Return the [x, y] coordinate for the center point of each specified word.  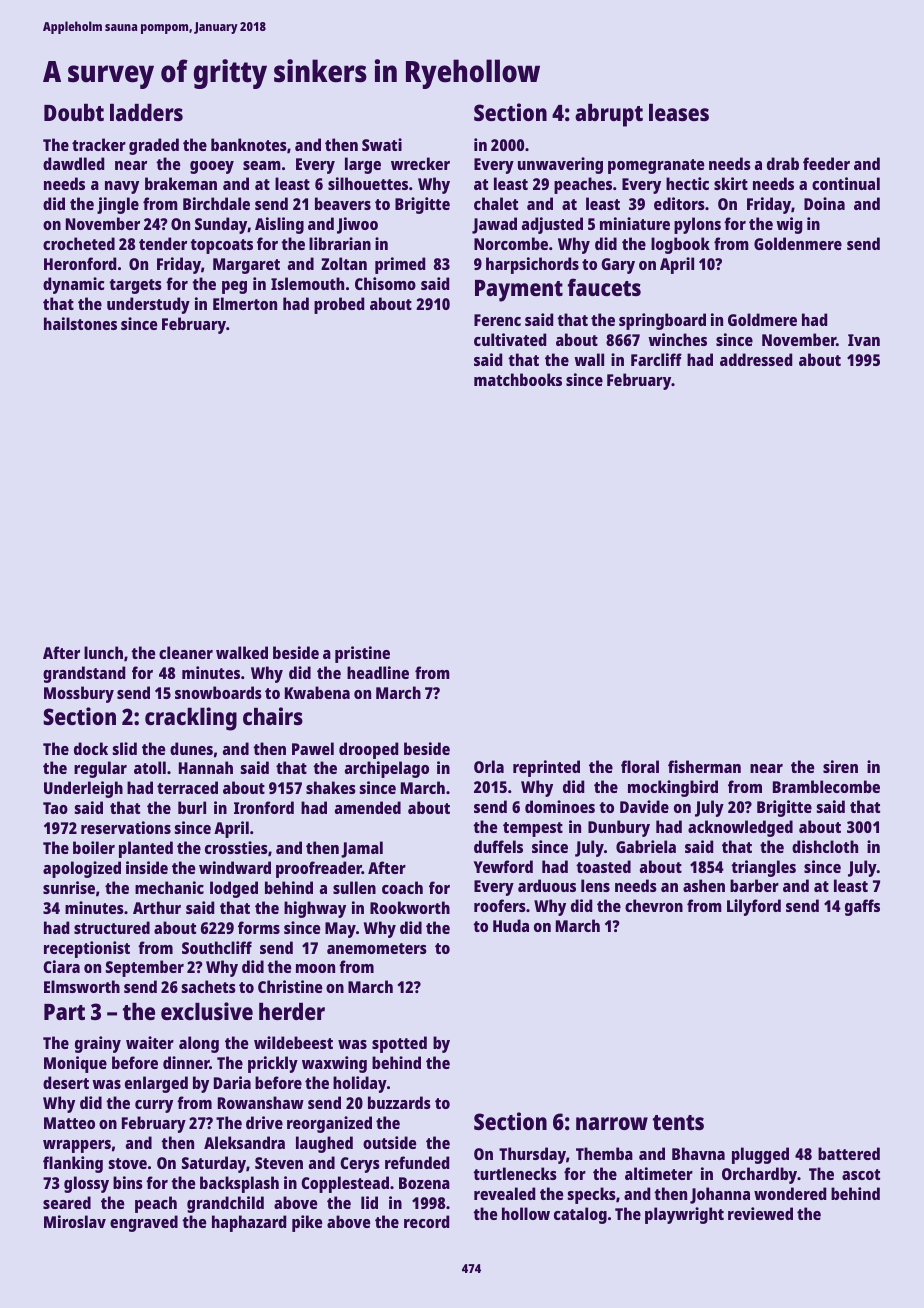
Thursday [532, 1155]
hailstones [80, 323]
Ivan [864, 340]
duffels [498, 846]
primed [400, 265]
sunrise [69, 887]
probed [339, 305]
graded [154, 146]
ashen [704, 885]
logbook [680, 245]
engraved [144, 1223]
